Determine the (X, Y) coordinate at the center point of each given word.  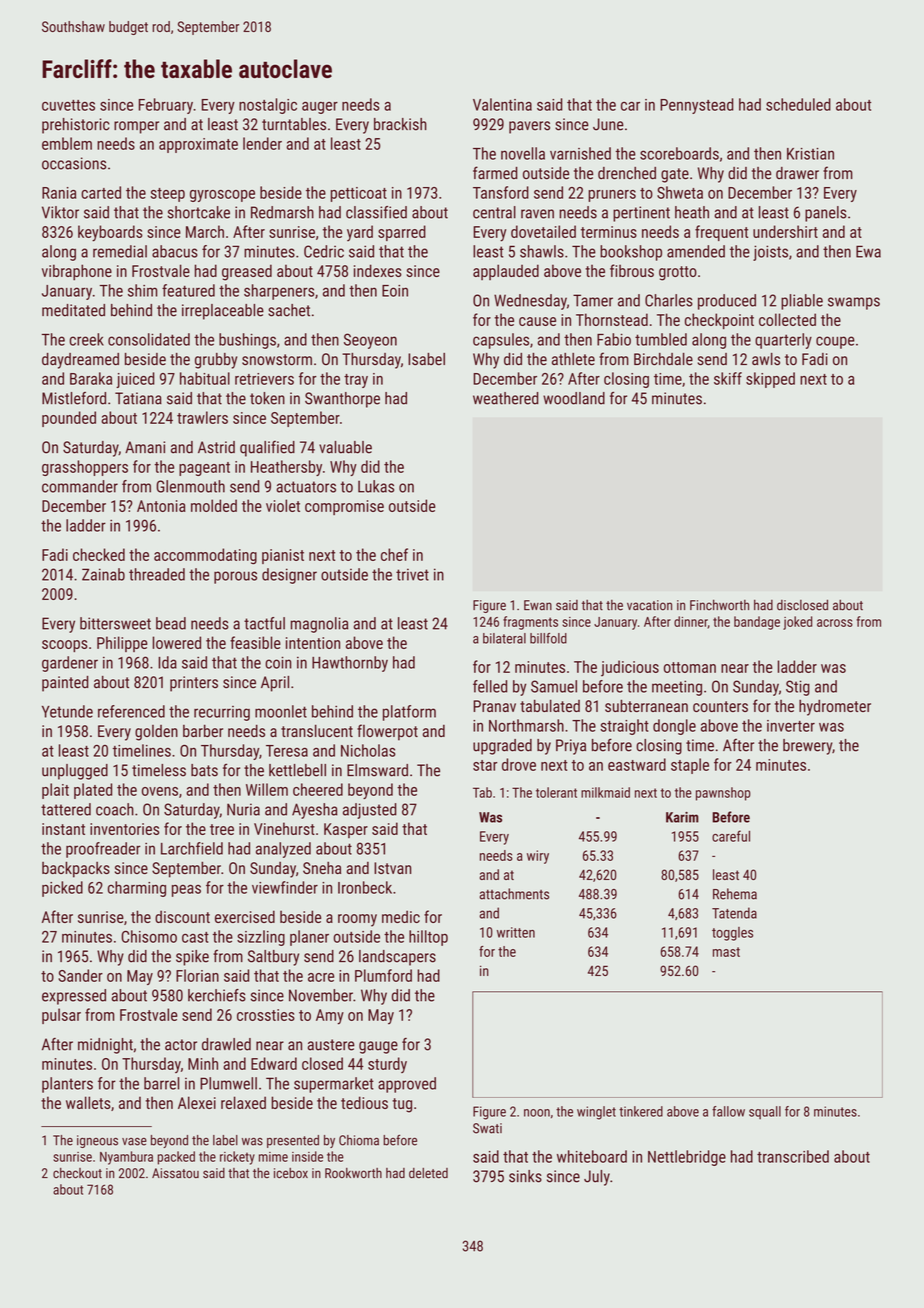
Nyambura (126, 1158)
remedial (120, 251)
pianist (283, 556)
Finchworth (719, 605)
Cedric (324, 251)
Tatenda (734, 913)
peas (186, 890)
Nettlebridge (687, 1158)
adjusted (370, 811)
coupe (835, 342)
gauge (378, 1047)
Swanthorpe (342, 400)
